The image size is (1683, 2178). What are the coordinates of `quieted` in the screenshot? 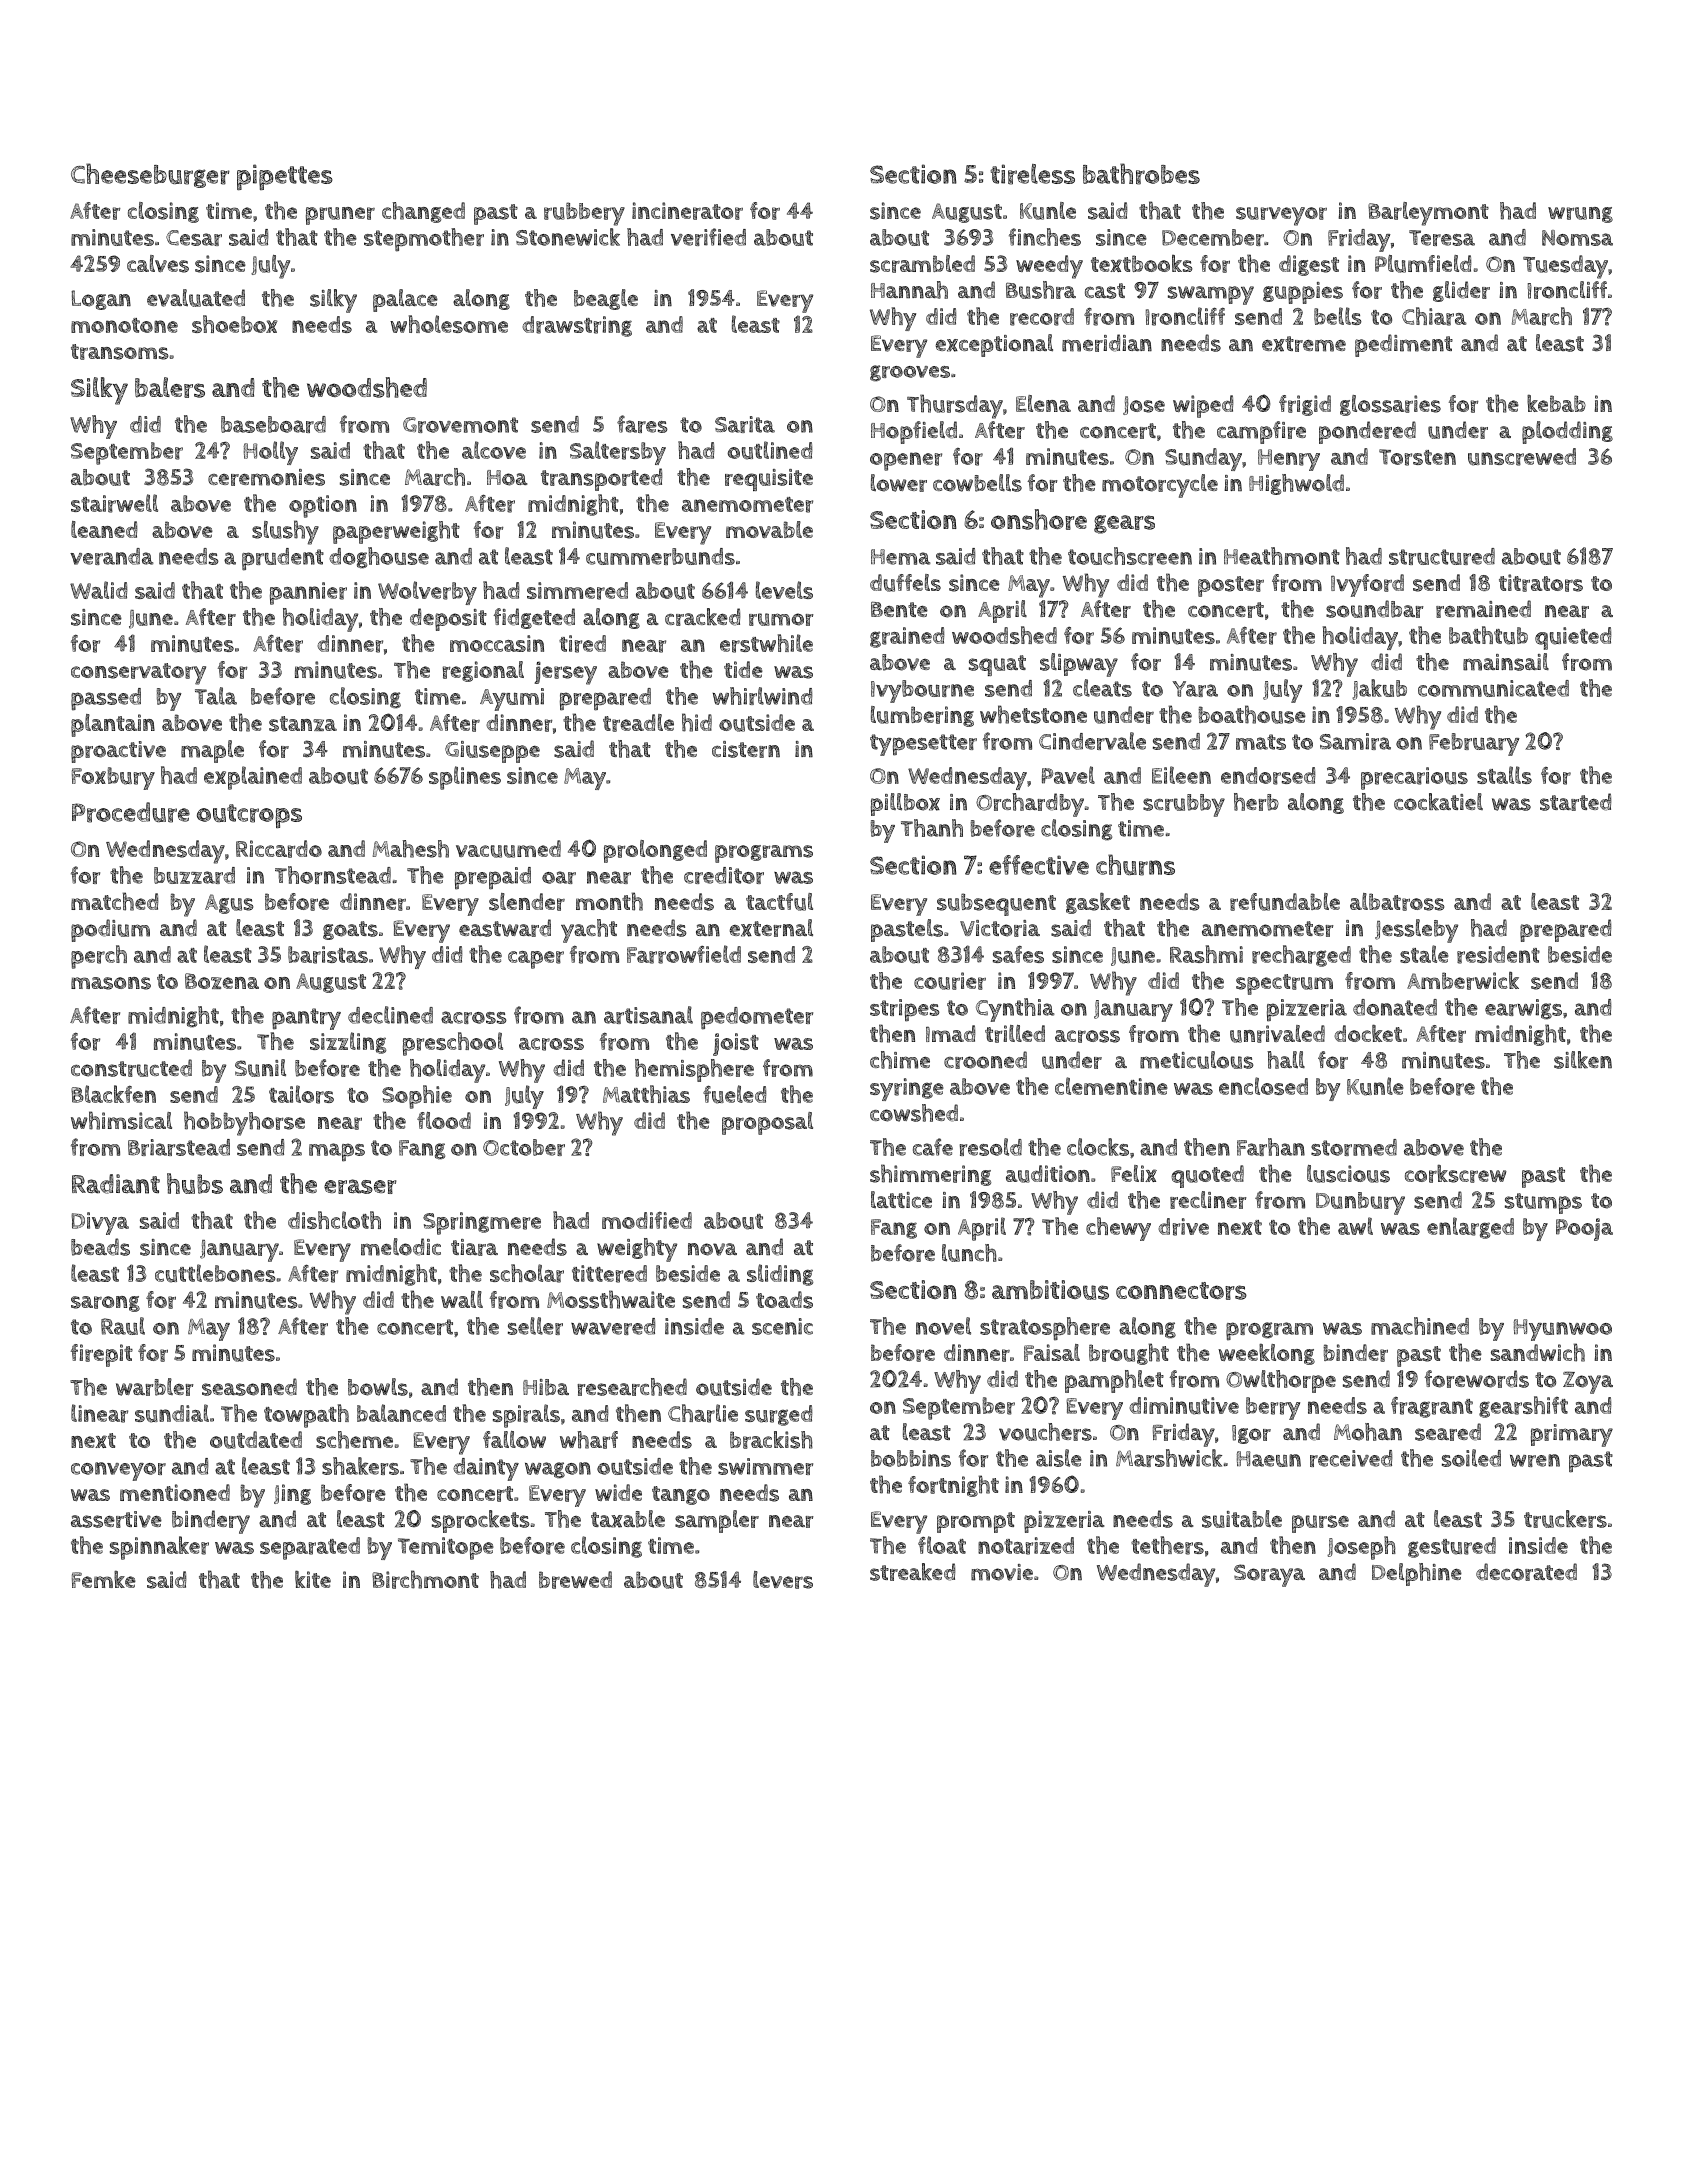 It's located at (1573, 638).
